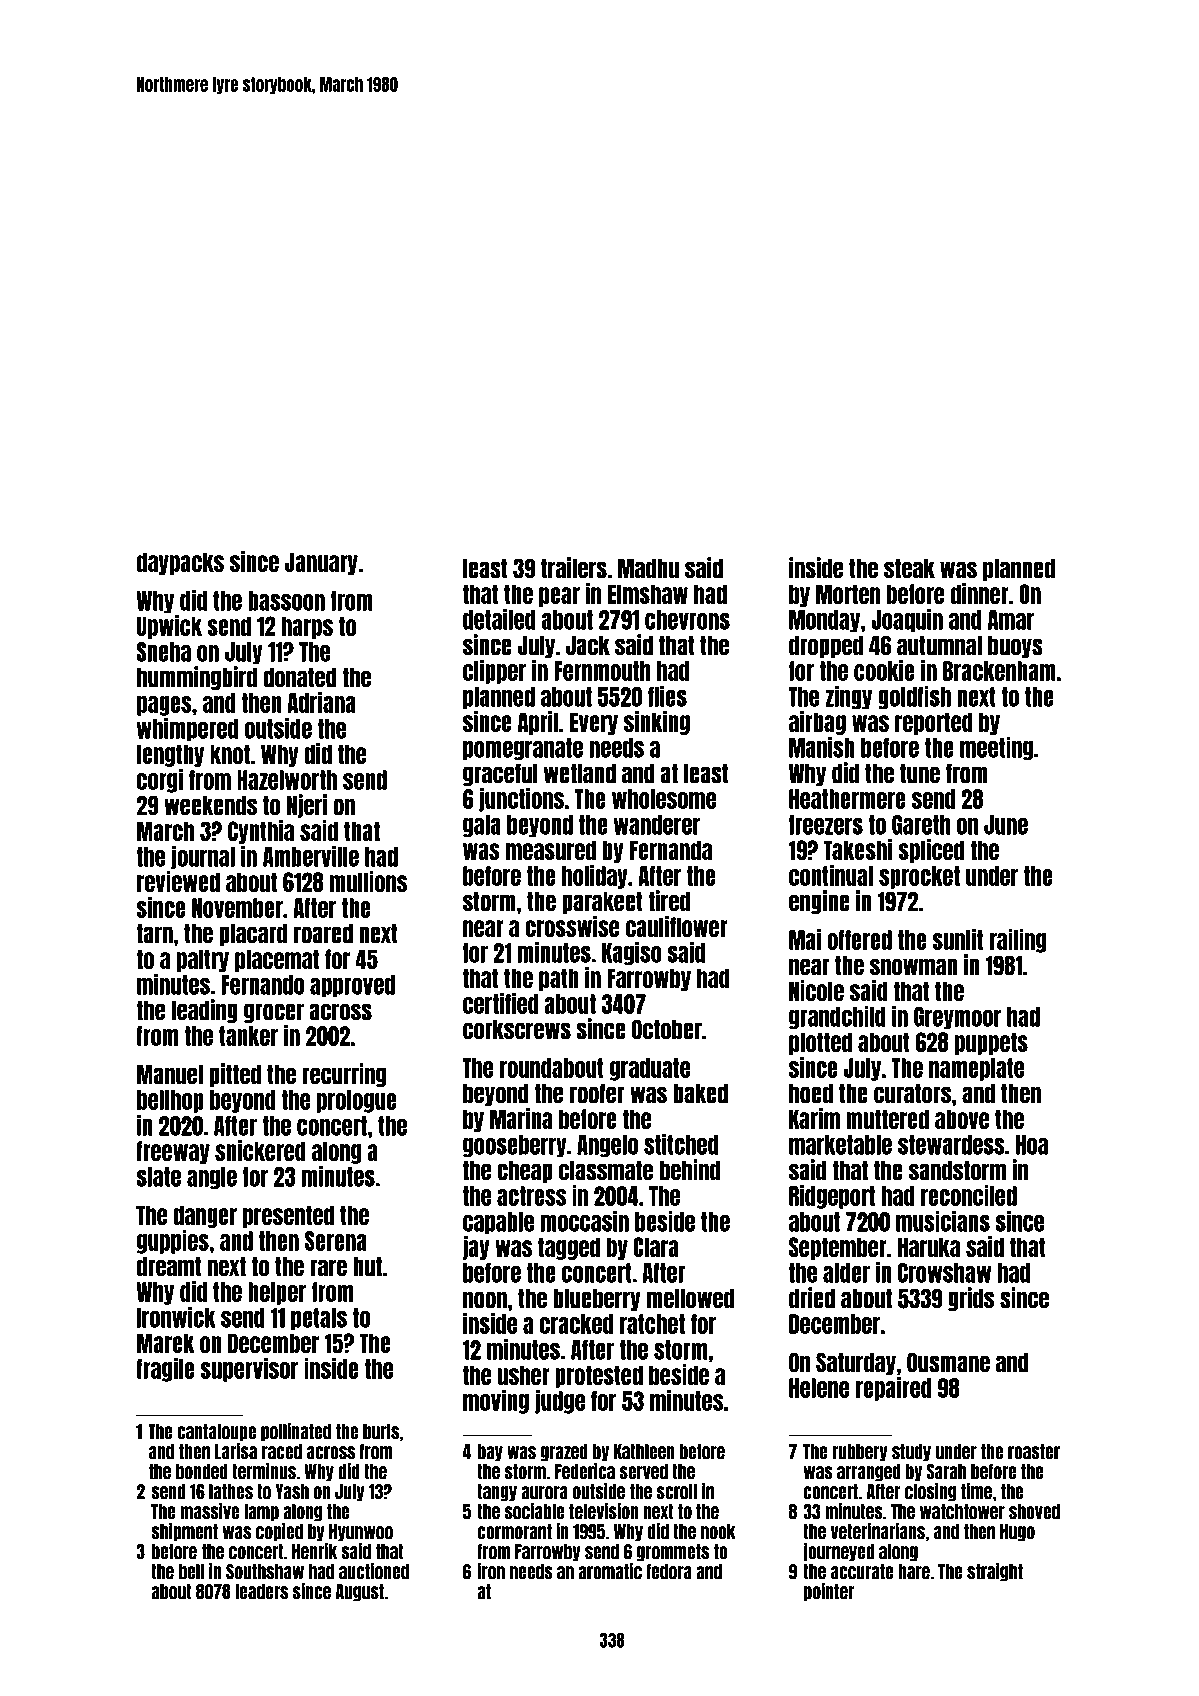  I want to click on dinner, so click(980, 593).
